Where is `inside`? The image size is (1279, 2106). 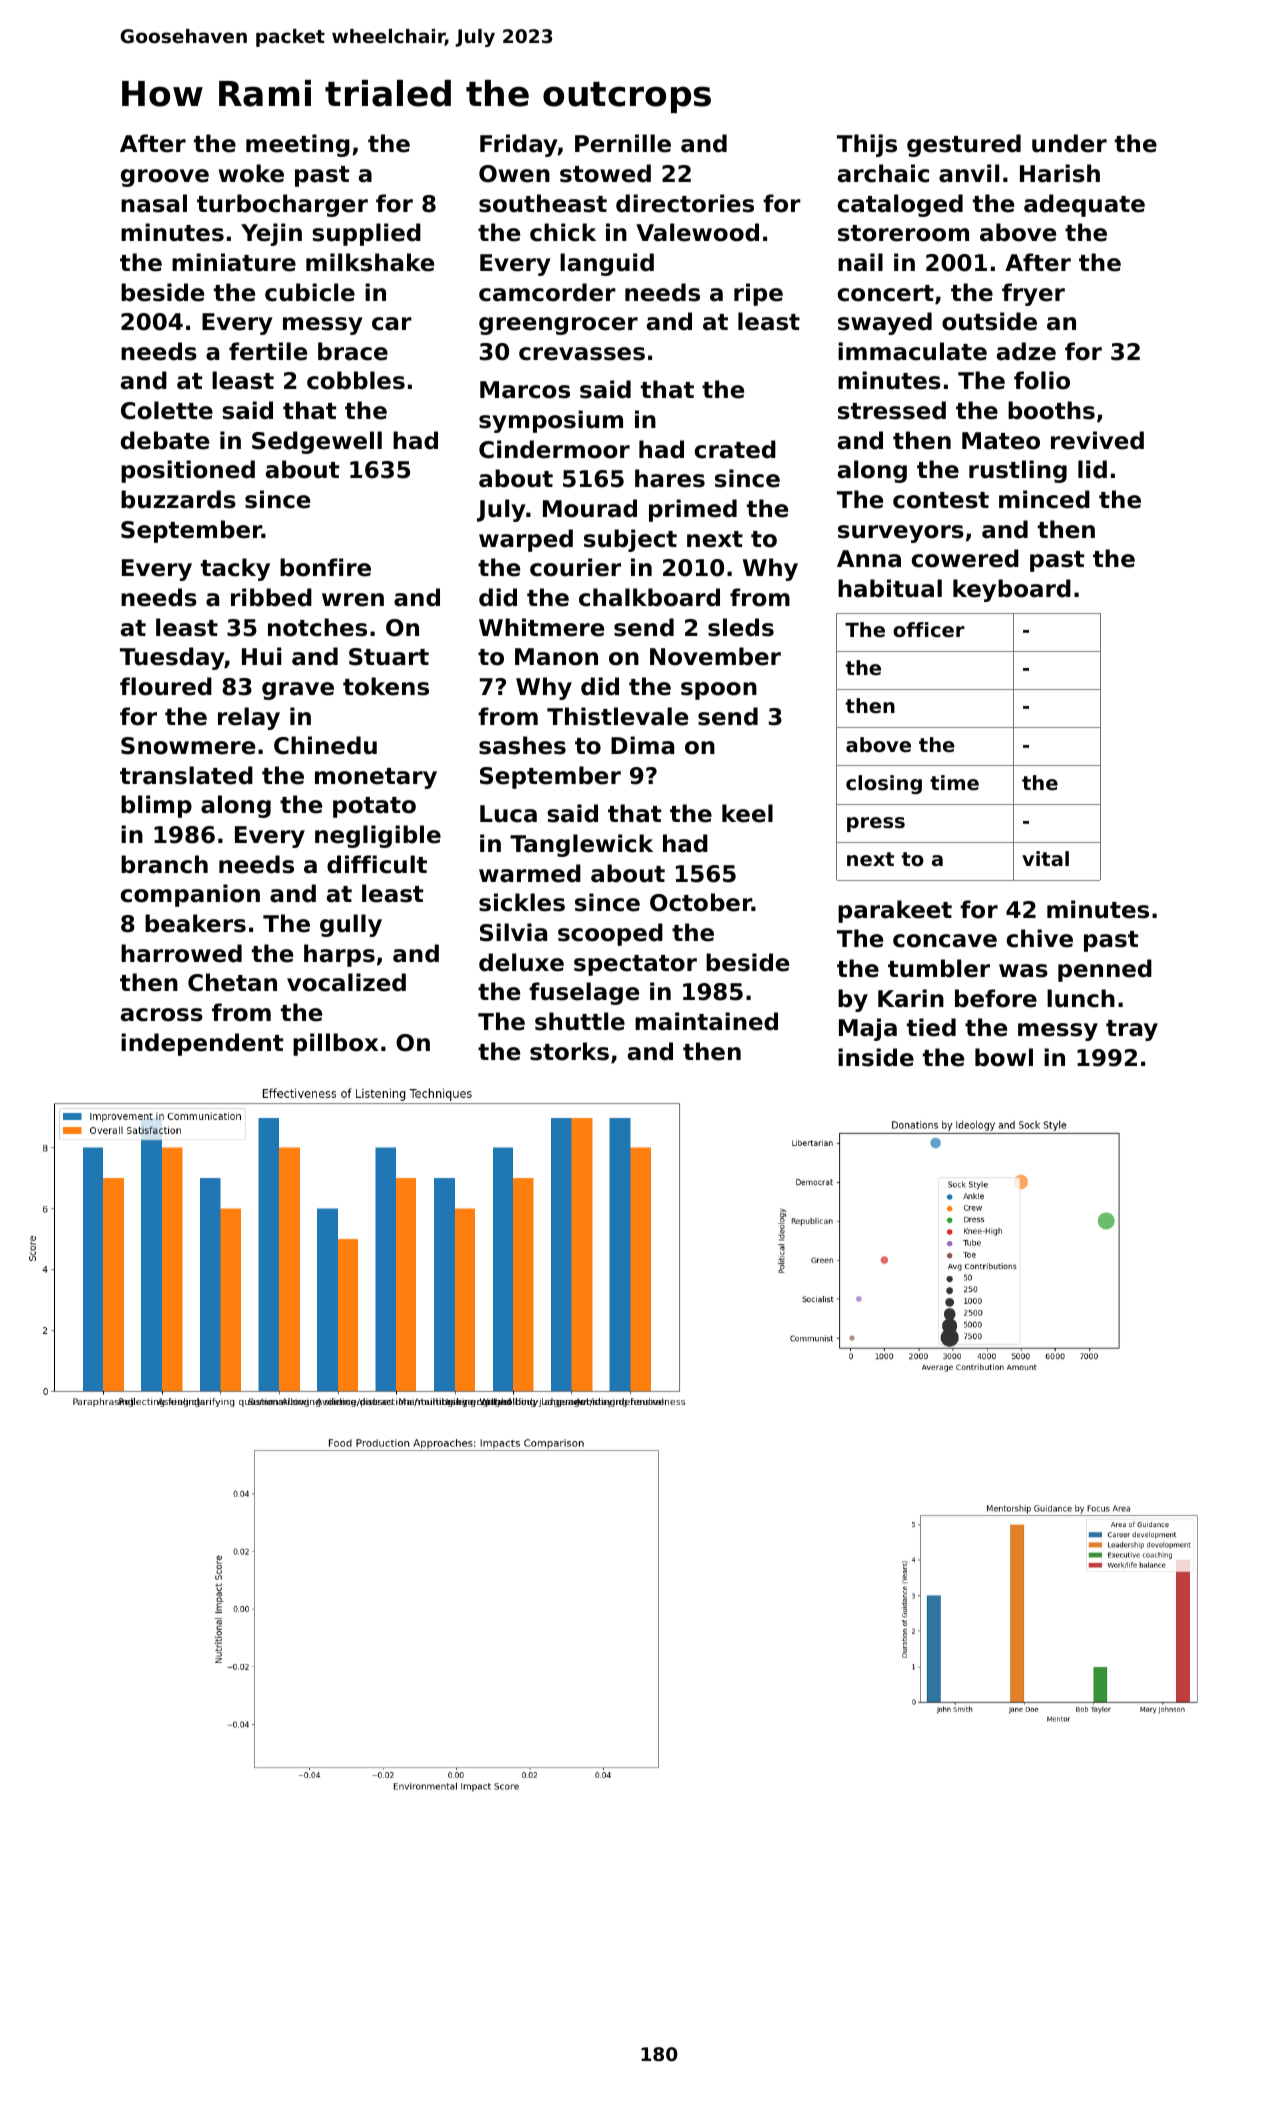 inside is located at coordinates (876, 1057).
